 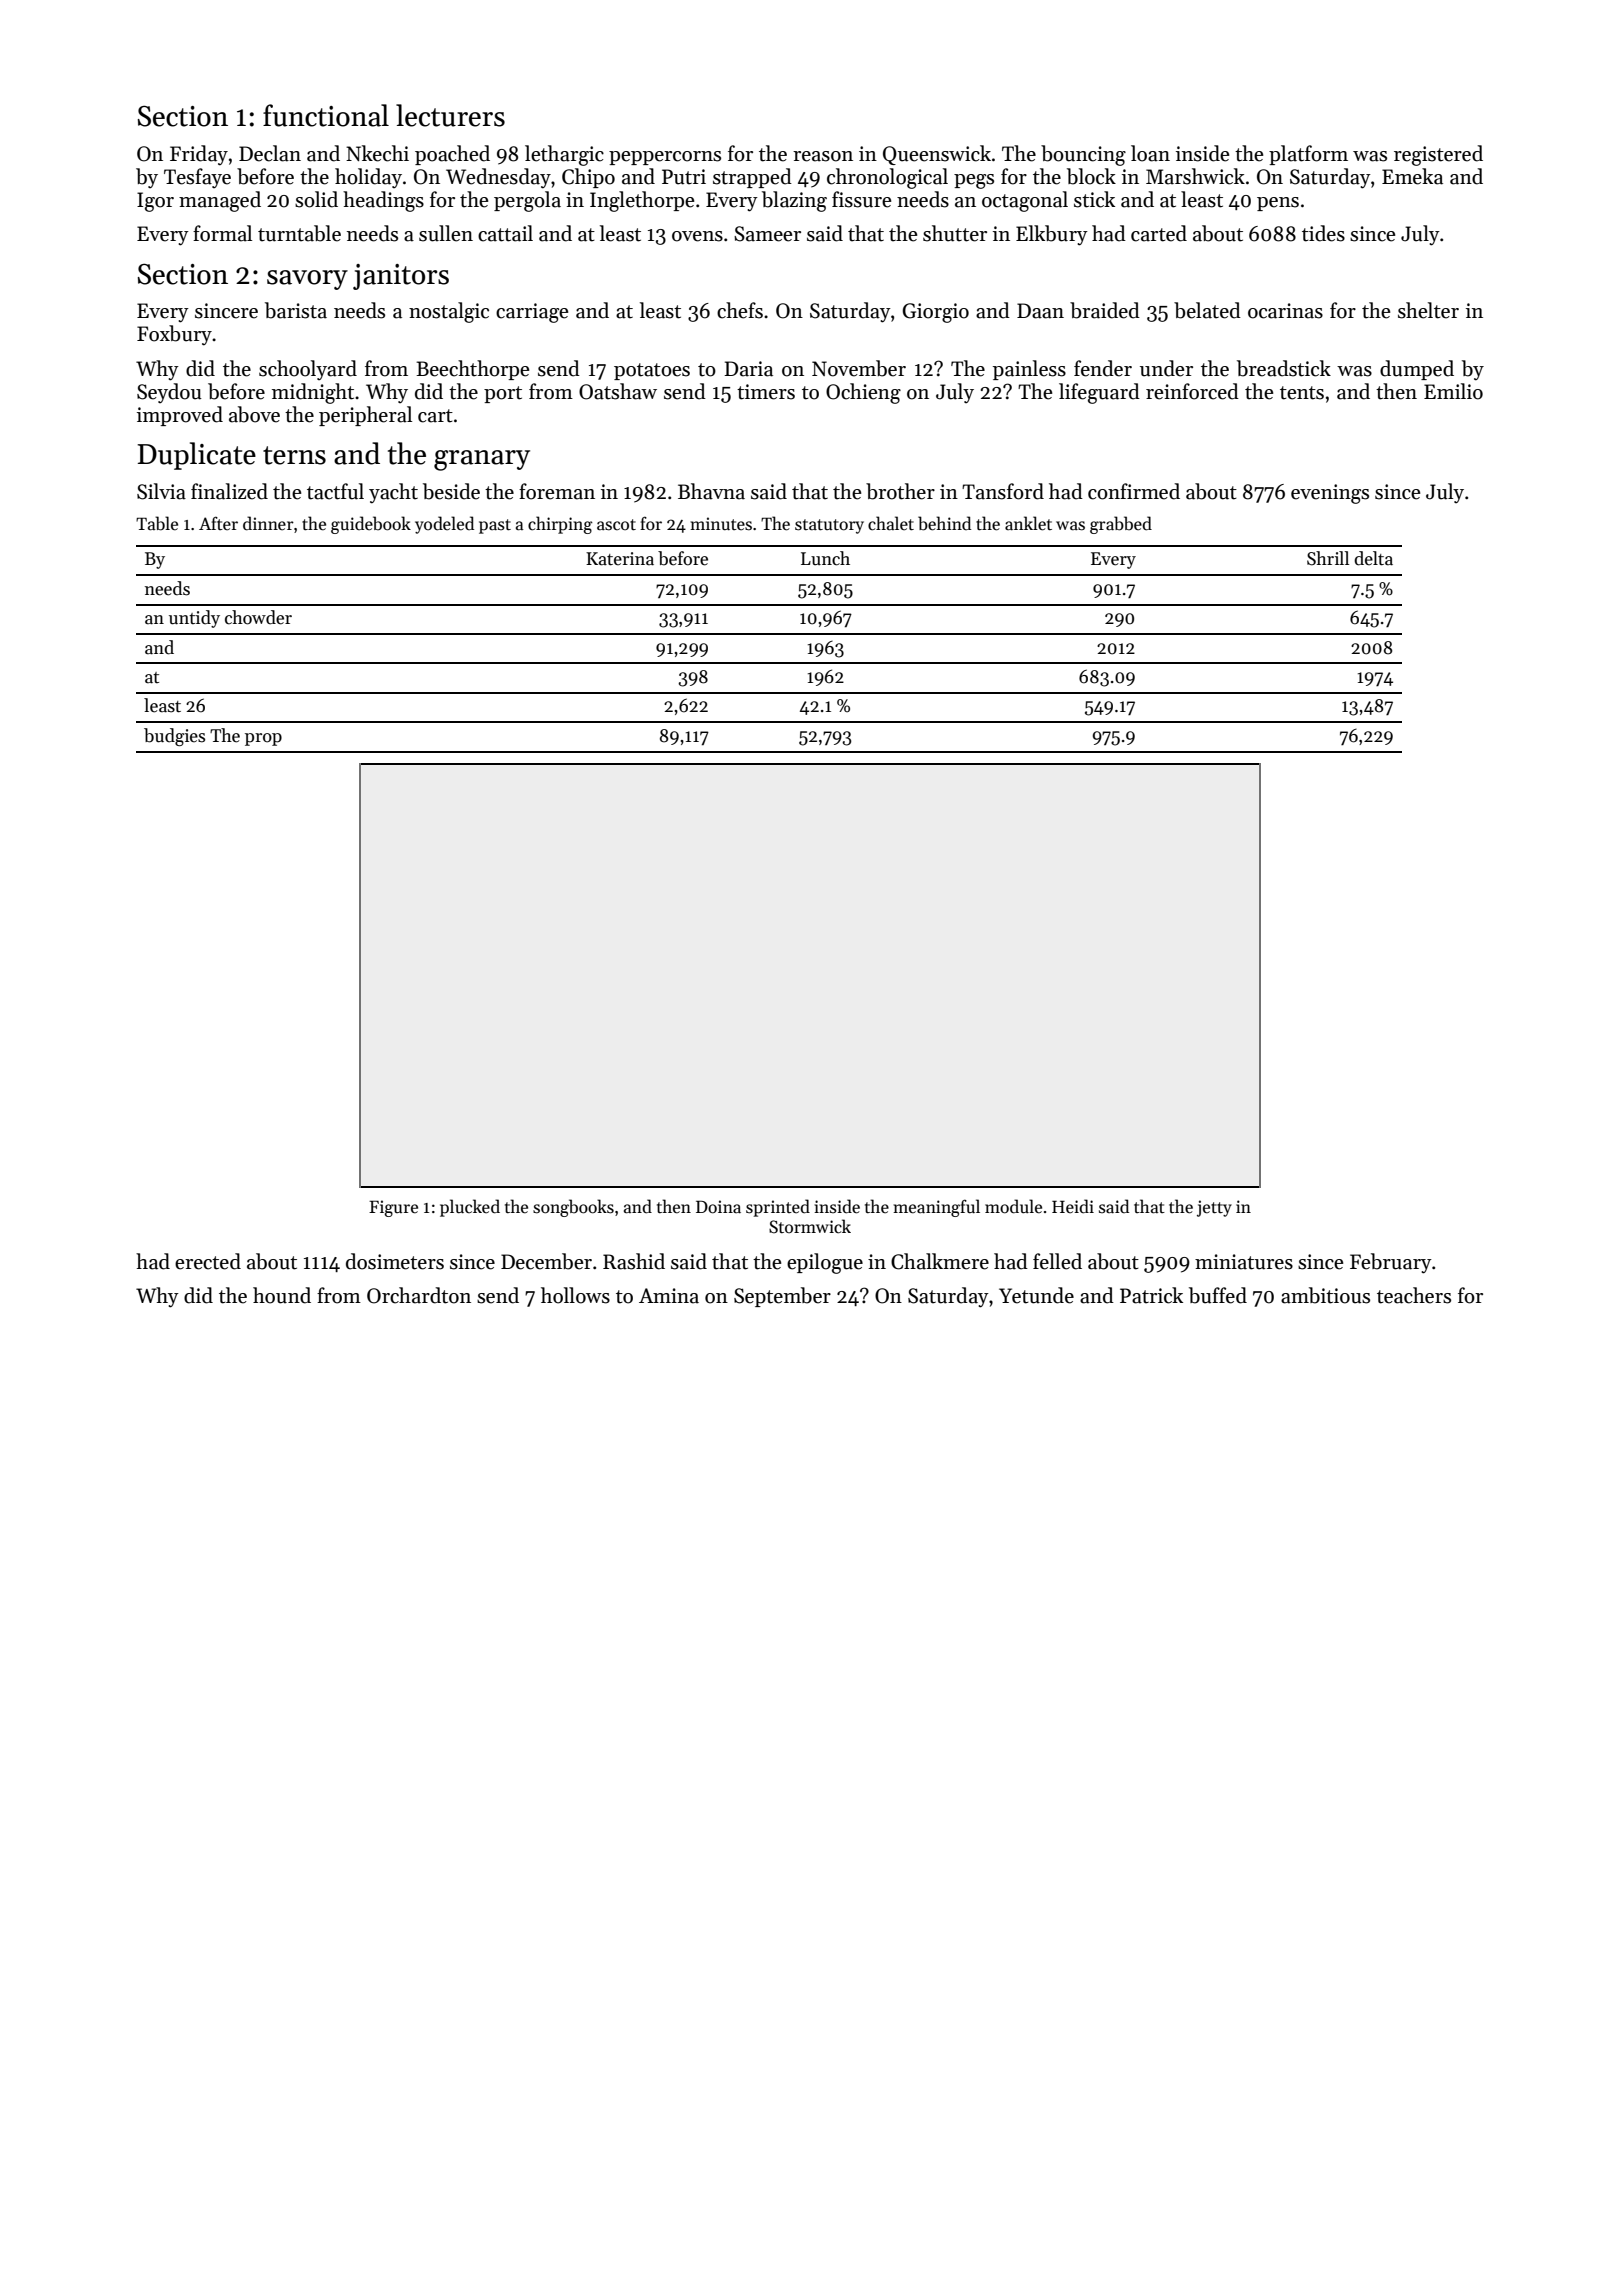 I want to click on registered, so click(x=1438, y=155).
